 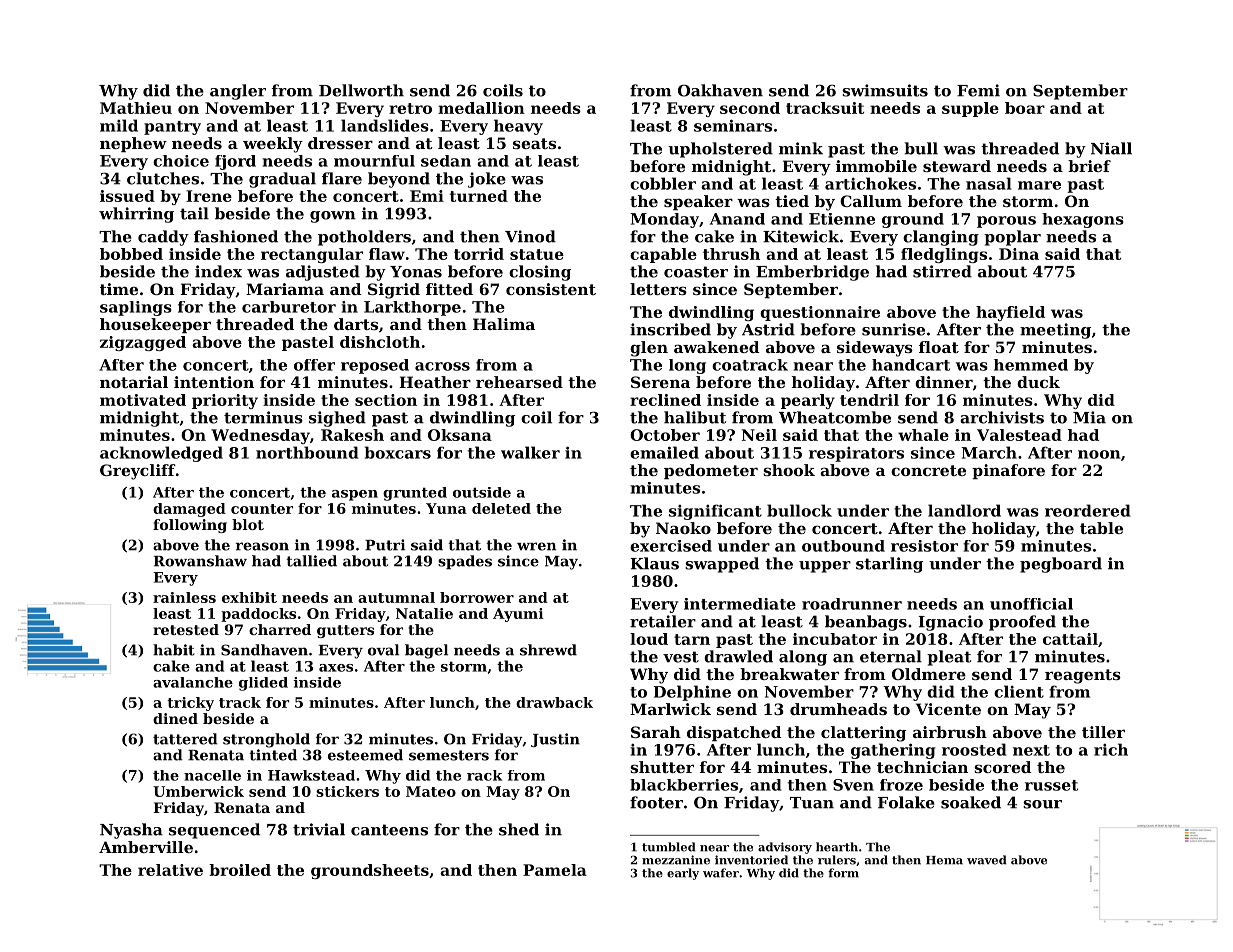 I want to click on section, so click(x=386, y=400).
